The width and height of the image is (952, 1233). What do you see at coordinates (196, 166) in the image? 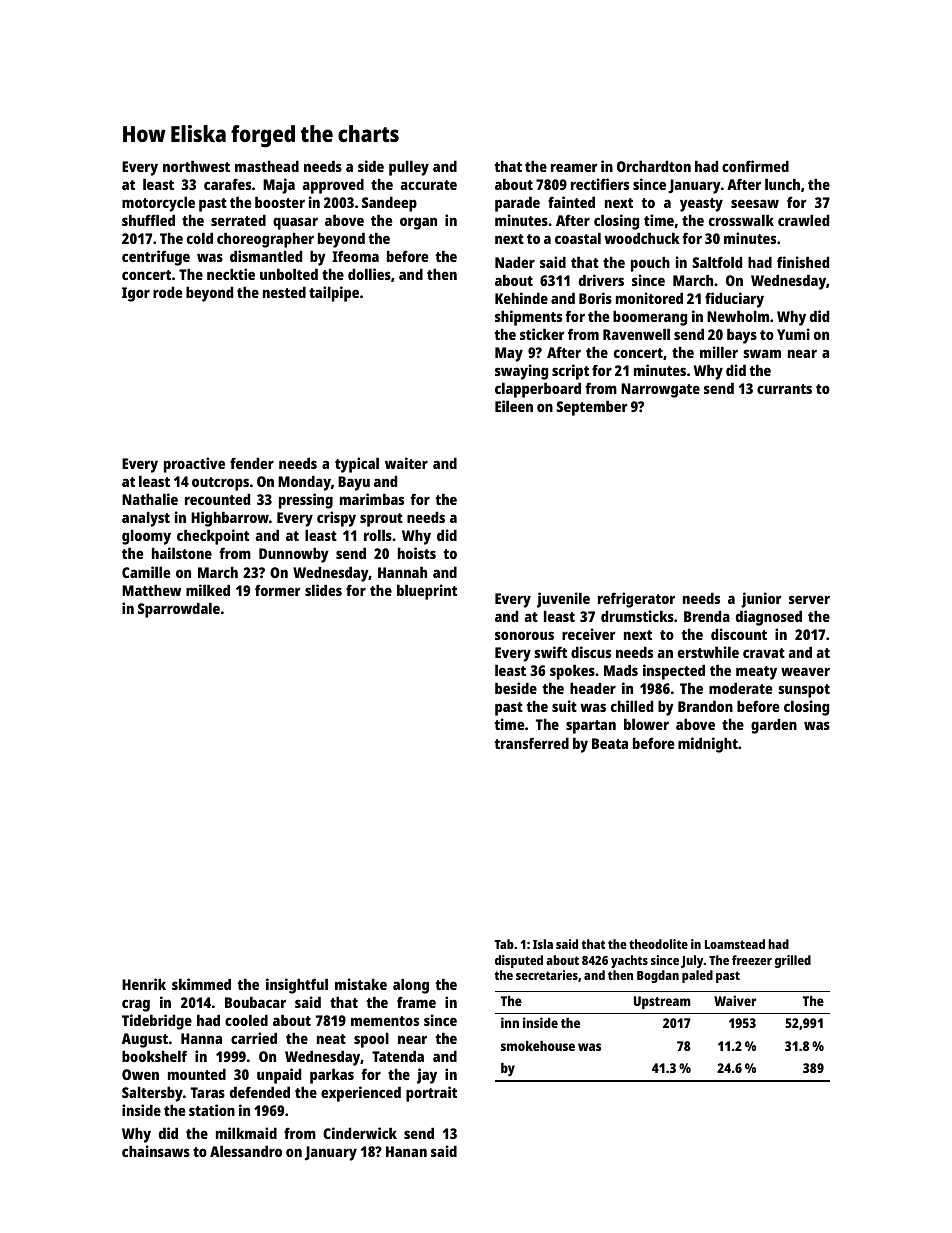
I see `northwest` at bounding box center [196, 166].
